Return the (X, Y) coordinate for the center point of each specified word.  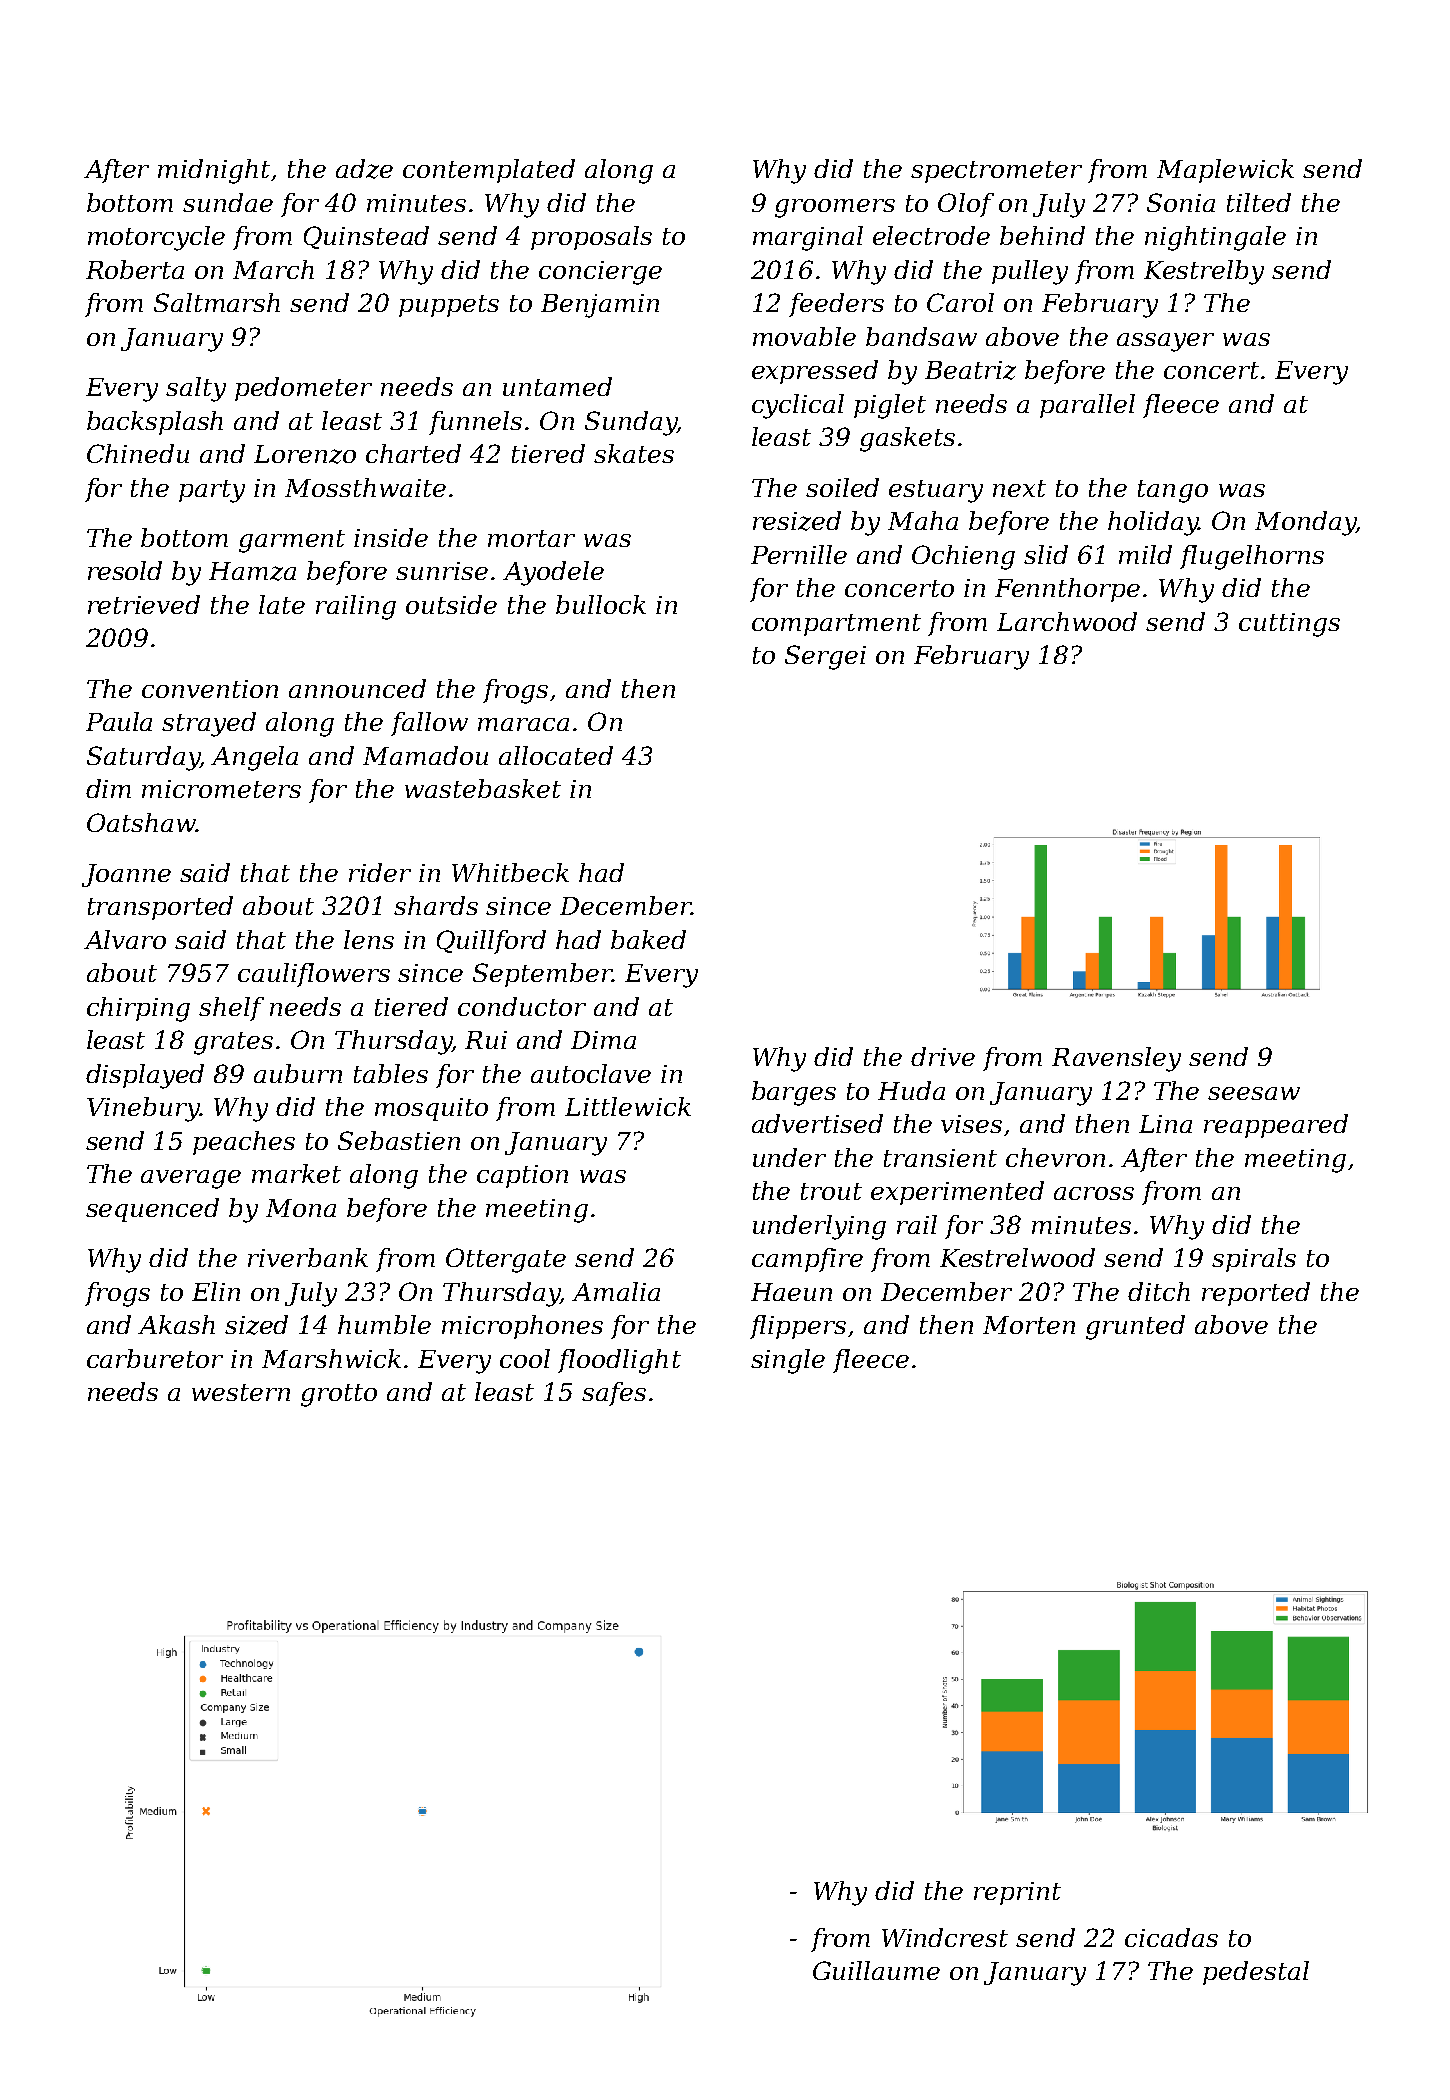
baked (648, 939)
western (241, 1392)
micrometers (221, 789)
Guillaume (876, 1970)
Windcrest (945, 1937)
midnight (215, 171)
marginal (808, 238)
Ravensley (1116, 1059)
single (788, 1361)
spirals (1254, 1260)
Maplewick (1225, 171)
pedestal (1256, 1973)
